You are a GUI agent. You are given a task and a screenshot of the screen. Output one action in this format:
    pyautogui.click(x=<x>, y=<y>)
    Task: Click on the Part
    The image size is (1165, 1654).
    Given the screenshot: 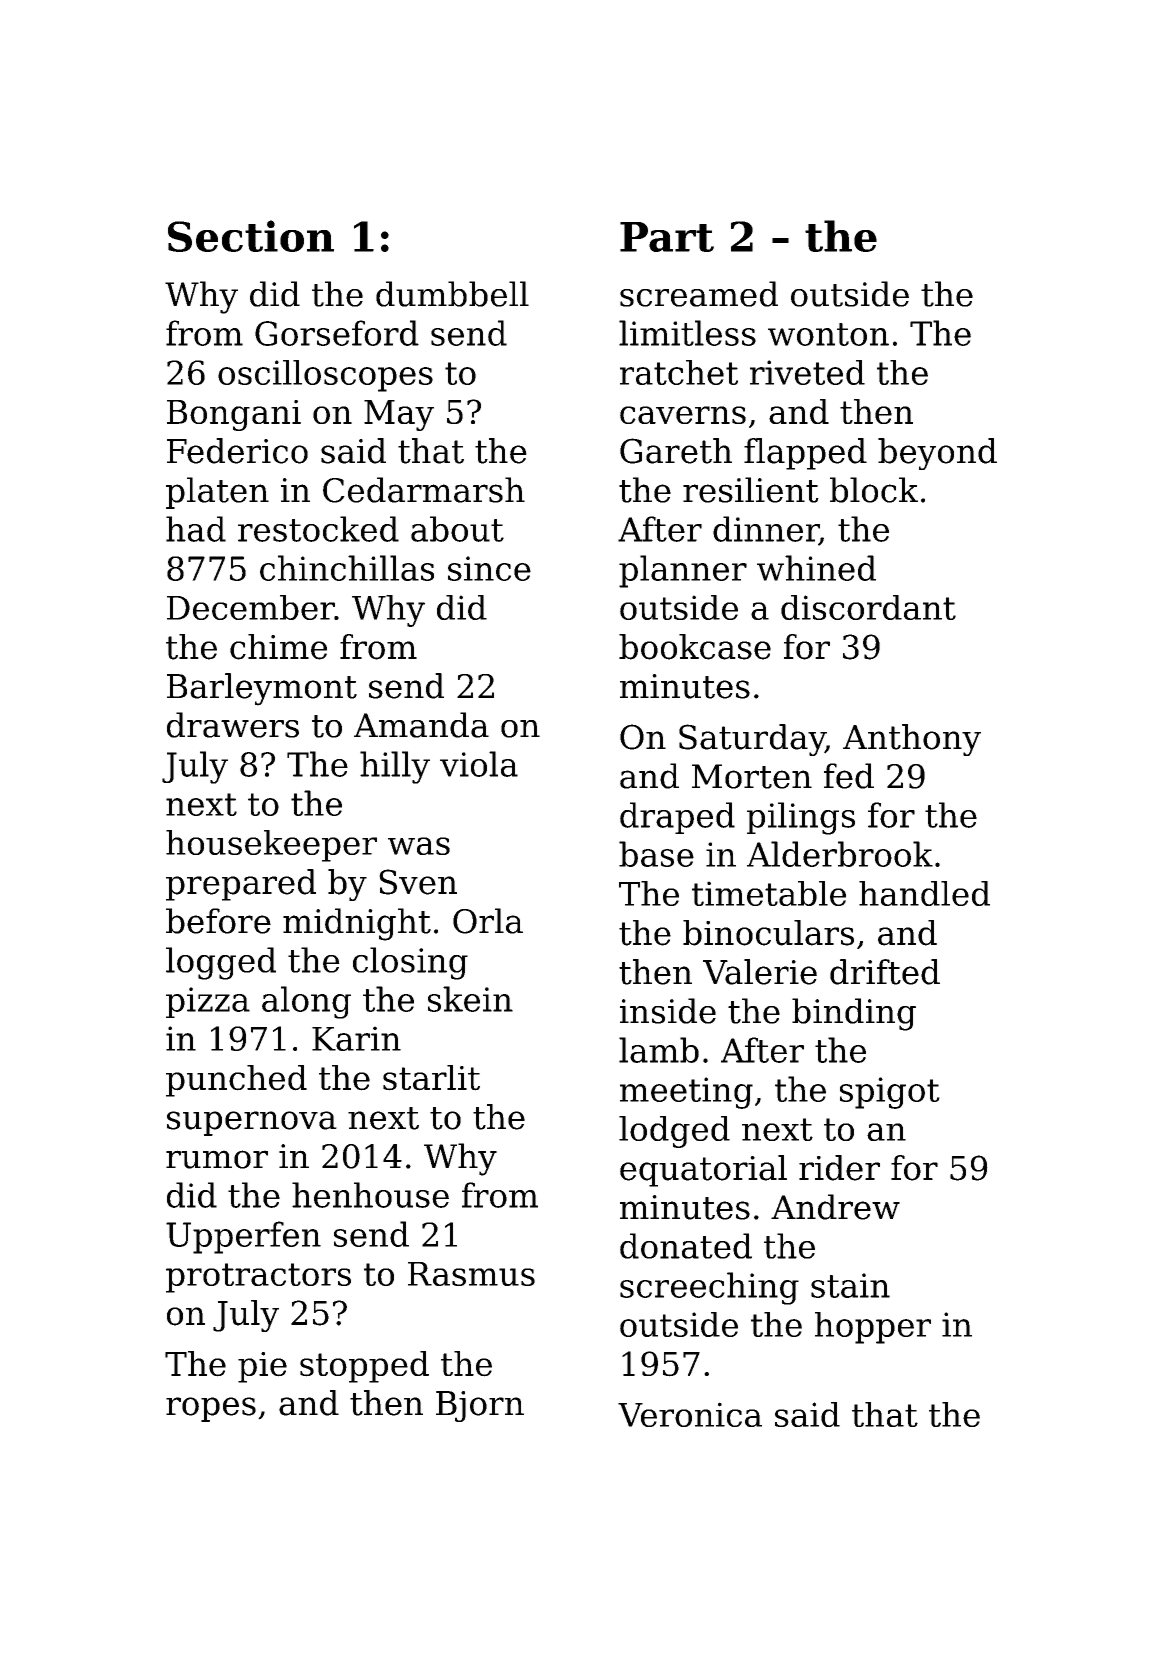 What is the action you would take?
    pyautogui.click(x=667, y=237)
